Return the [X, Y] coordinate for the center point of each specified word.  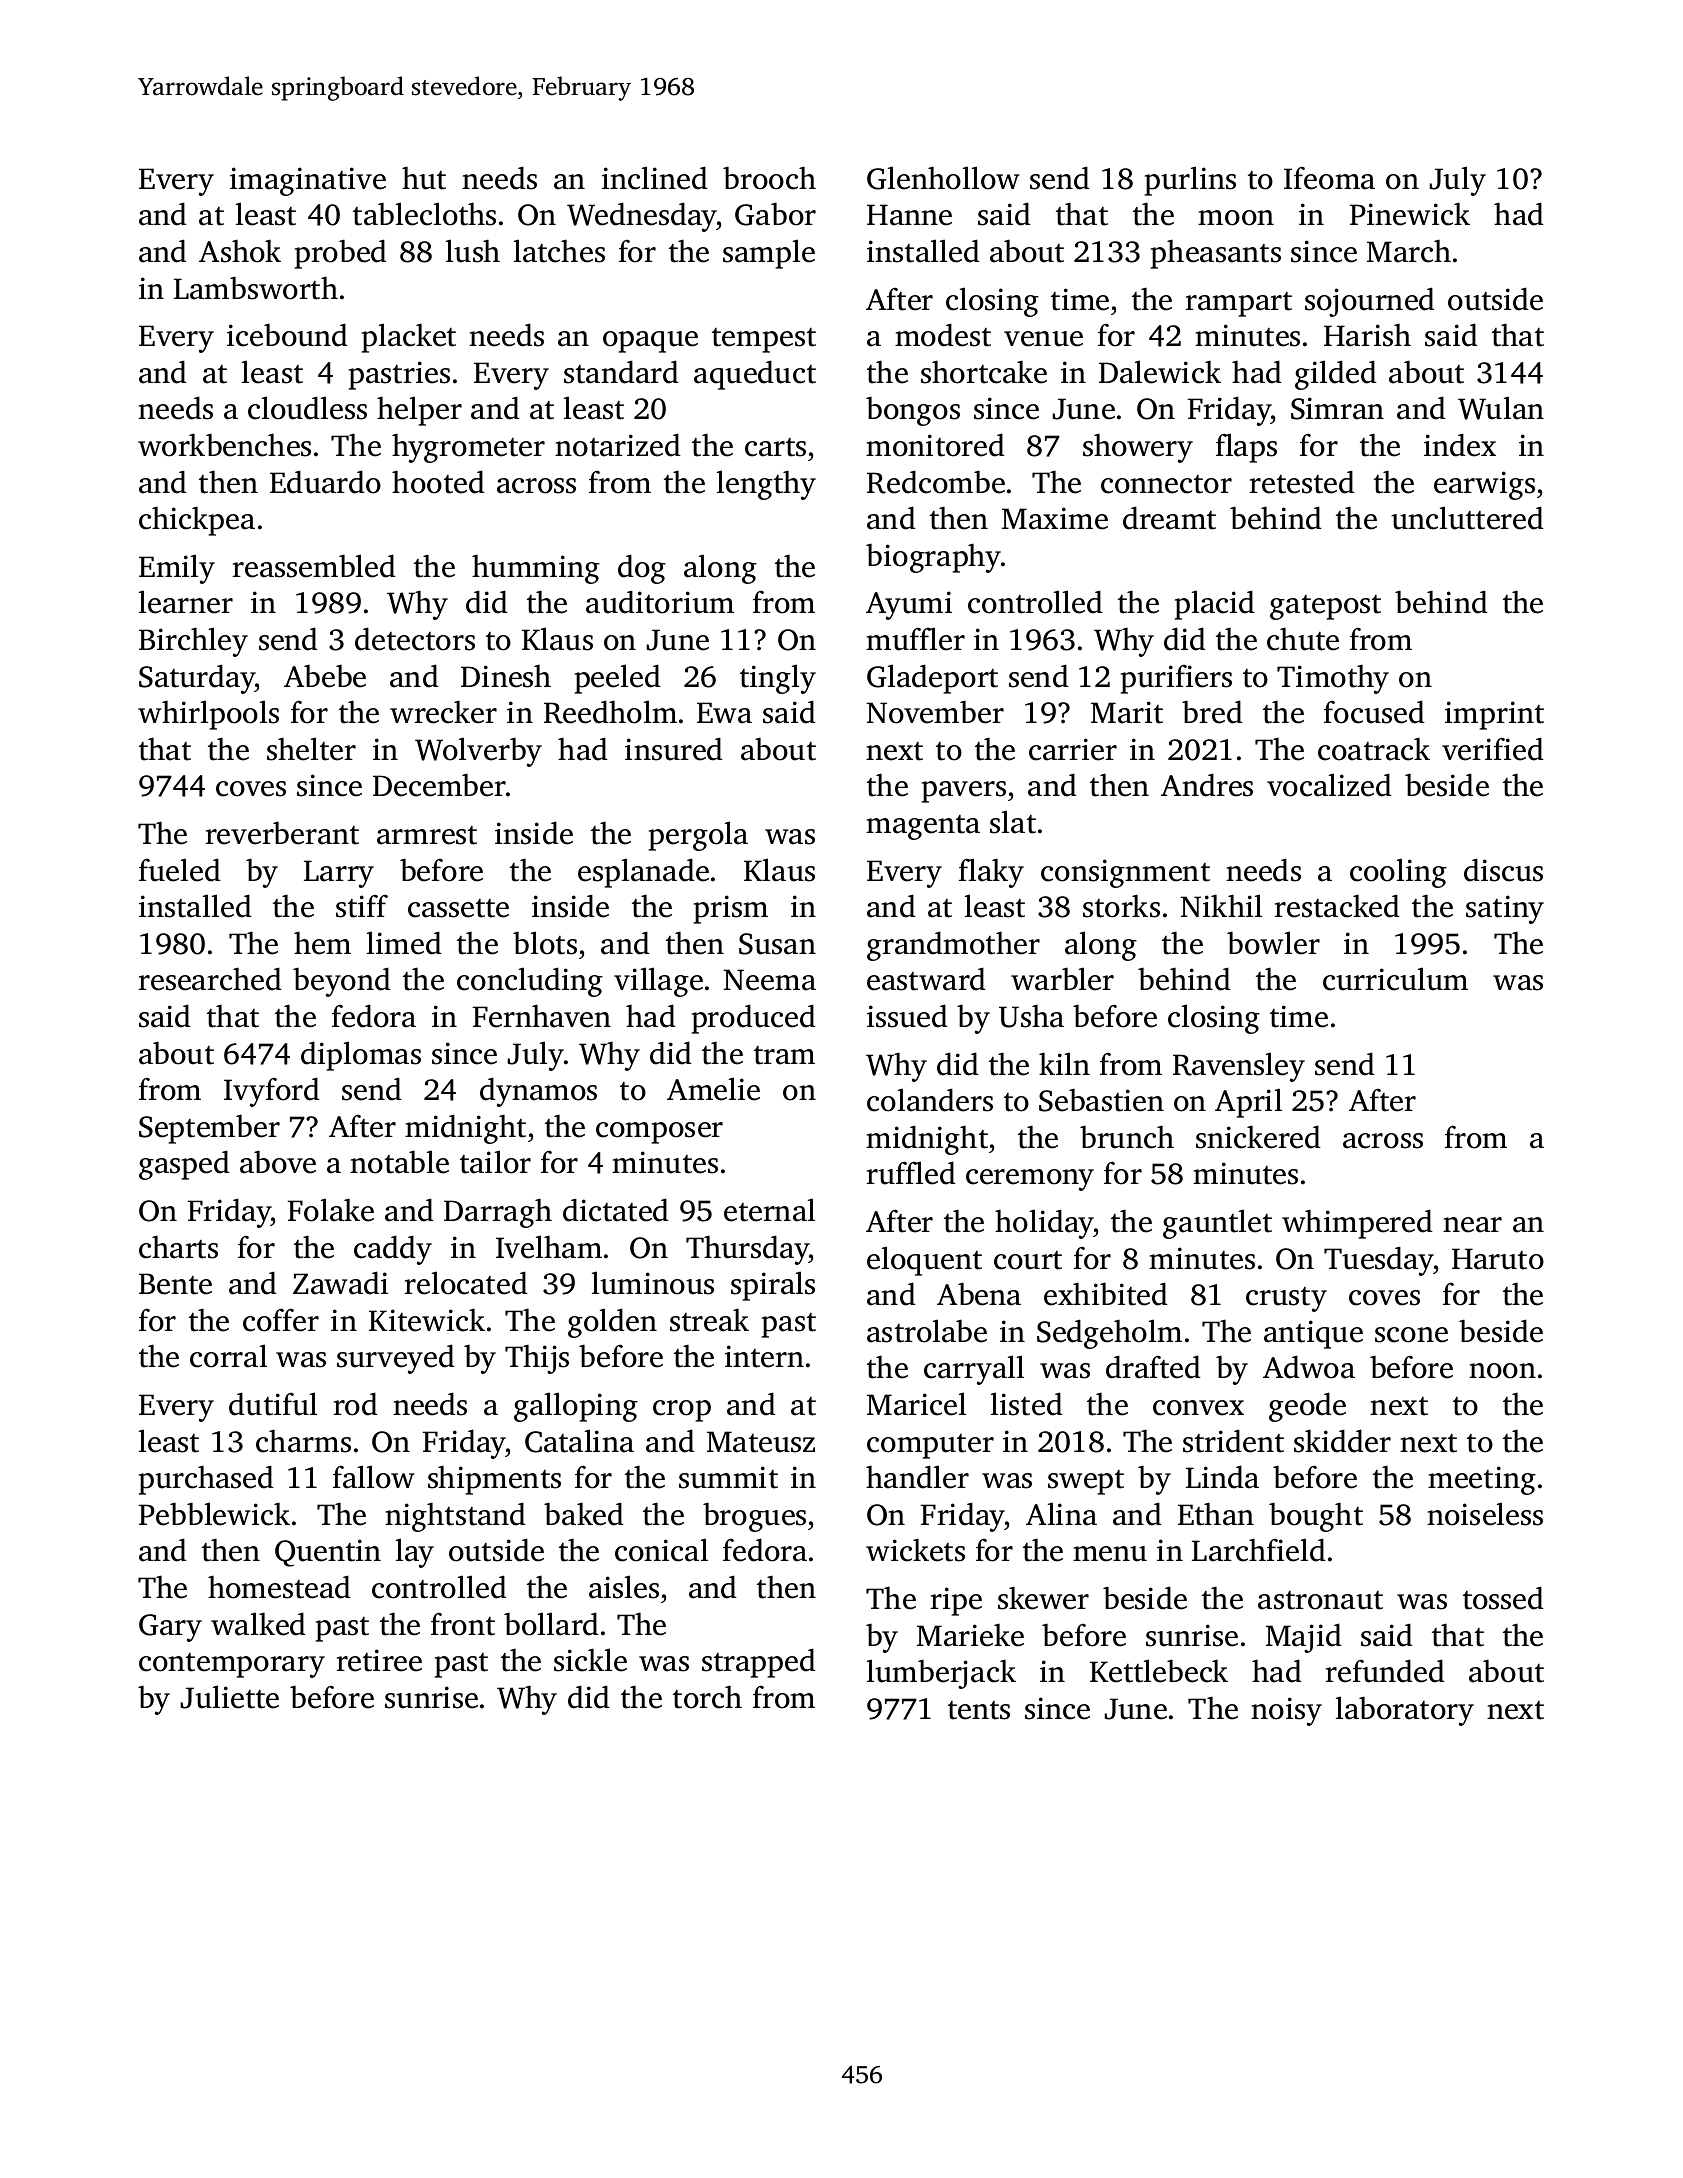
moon [1236, 218]
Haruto [1498, 1259]
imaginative [308, 181]
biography [933, 558]
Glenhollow [943, 178]
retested [1302, 482]
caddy [393, 1250]
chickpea [197, 521]
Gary [170, 1628]
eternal [769, 1210]
